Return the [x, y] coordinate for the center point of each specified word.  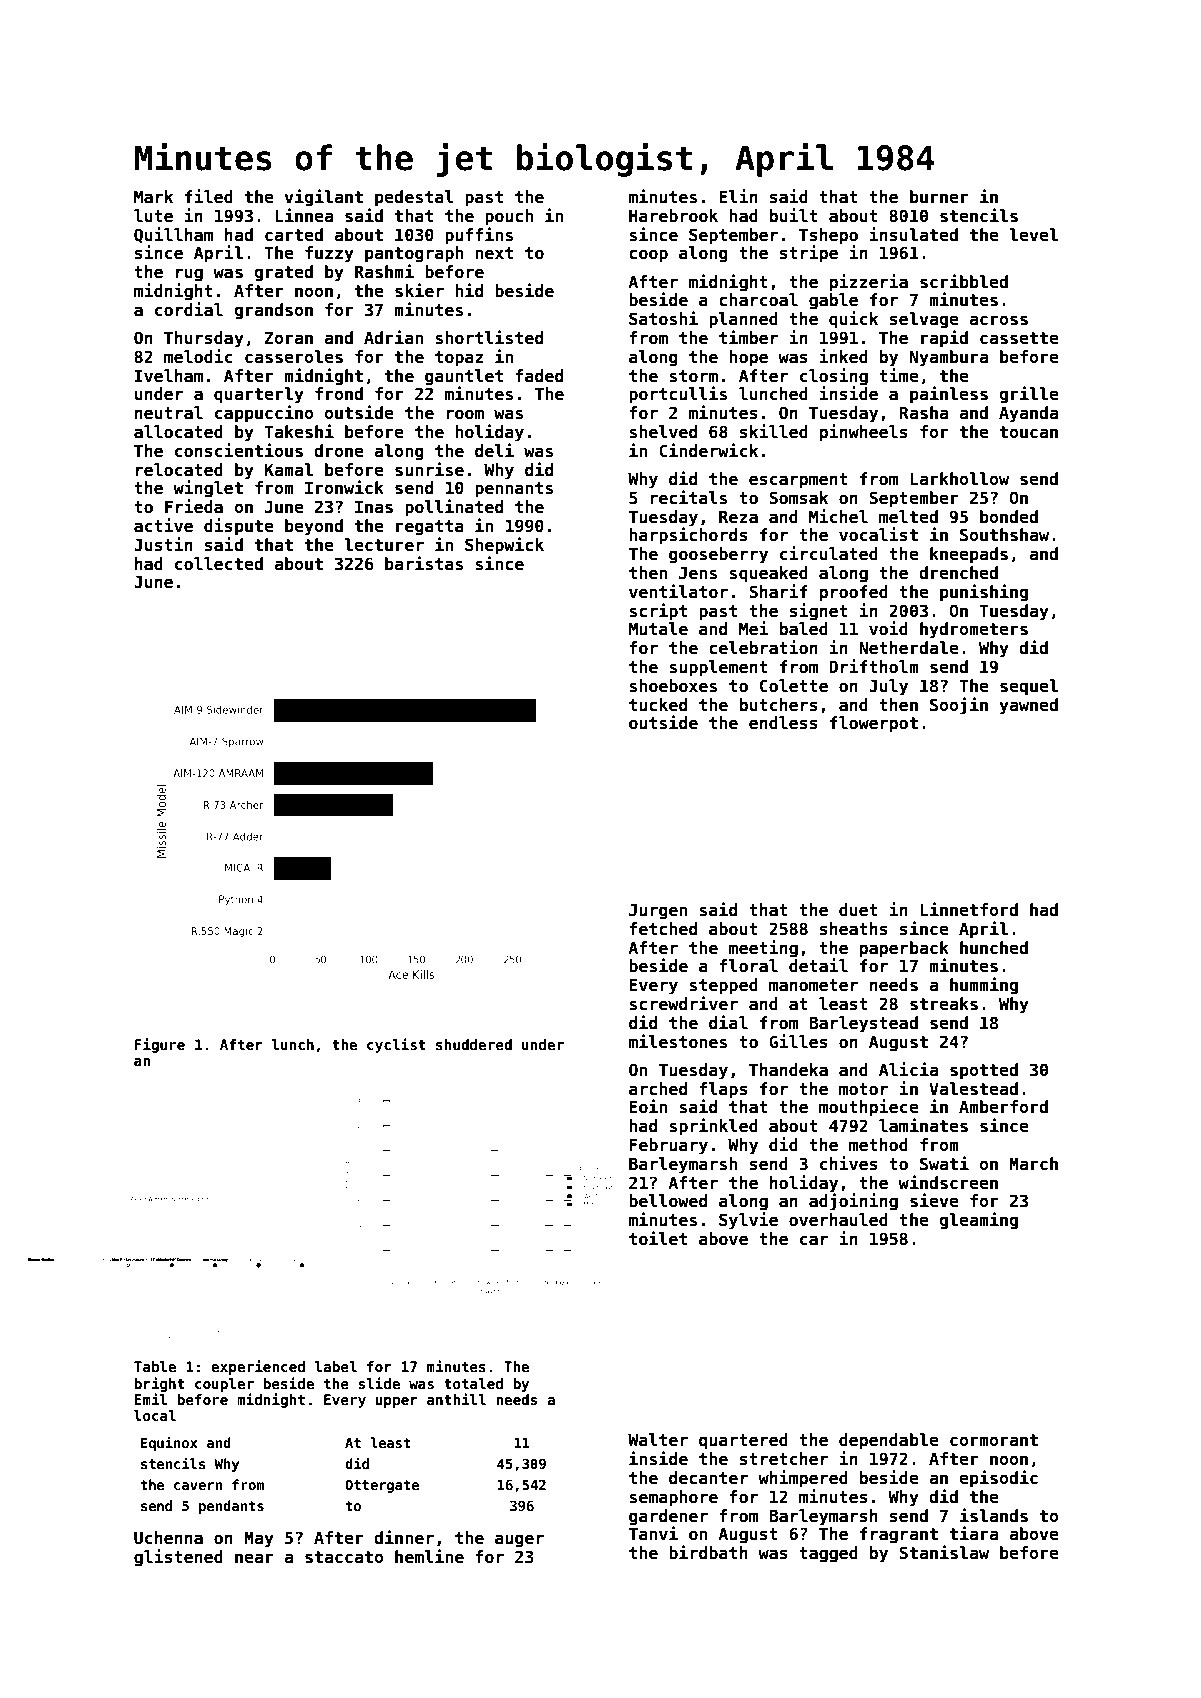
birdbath [708, 1552]
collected [219, 564]
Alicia [908, 1069]
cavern [198, 1486]
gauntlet [464, 377]
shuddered [474, 1044]
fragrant [899, 1535]
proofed [854, 593]
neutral [169, 413]
